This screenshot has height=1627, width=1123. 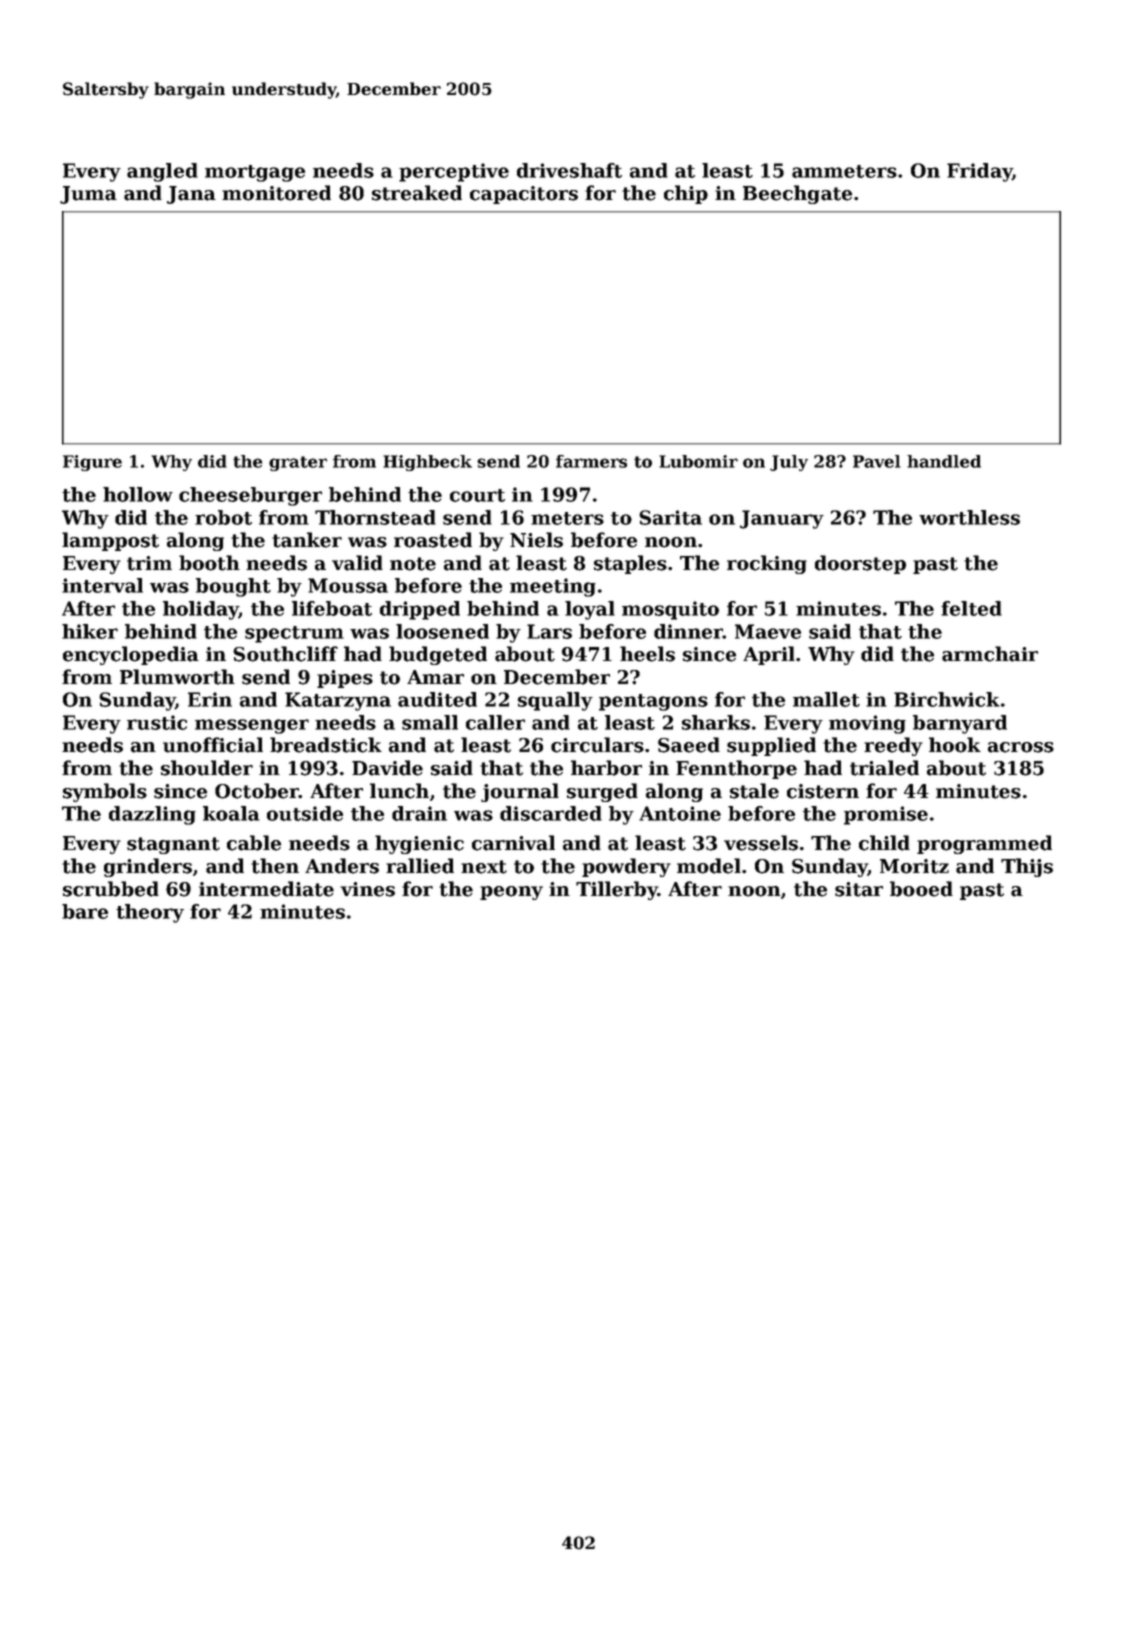 I want to click on theory, so click(x=150, y=913).
